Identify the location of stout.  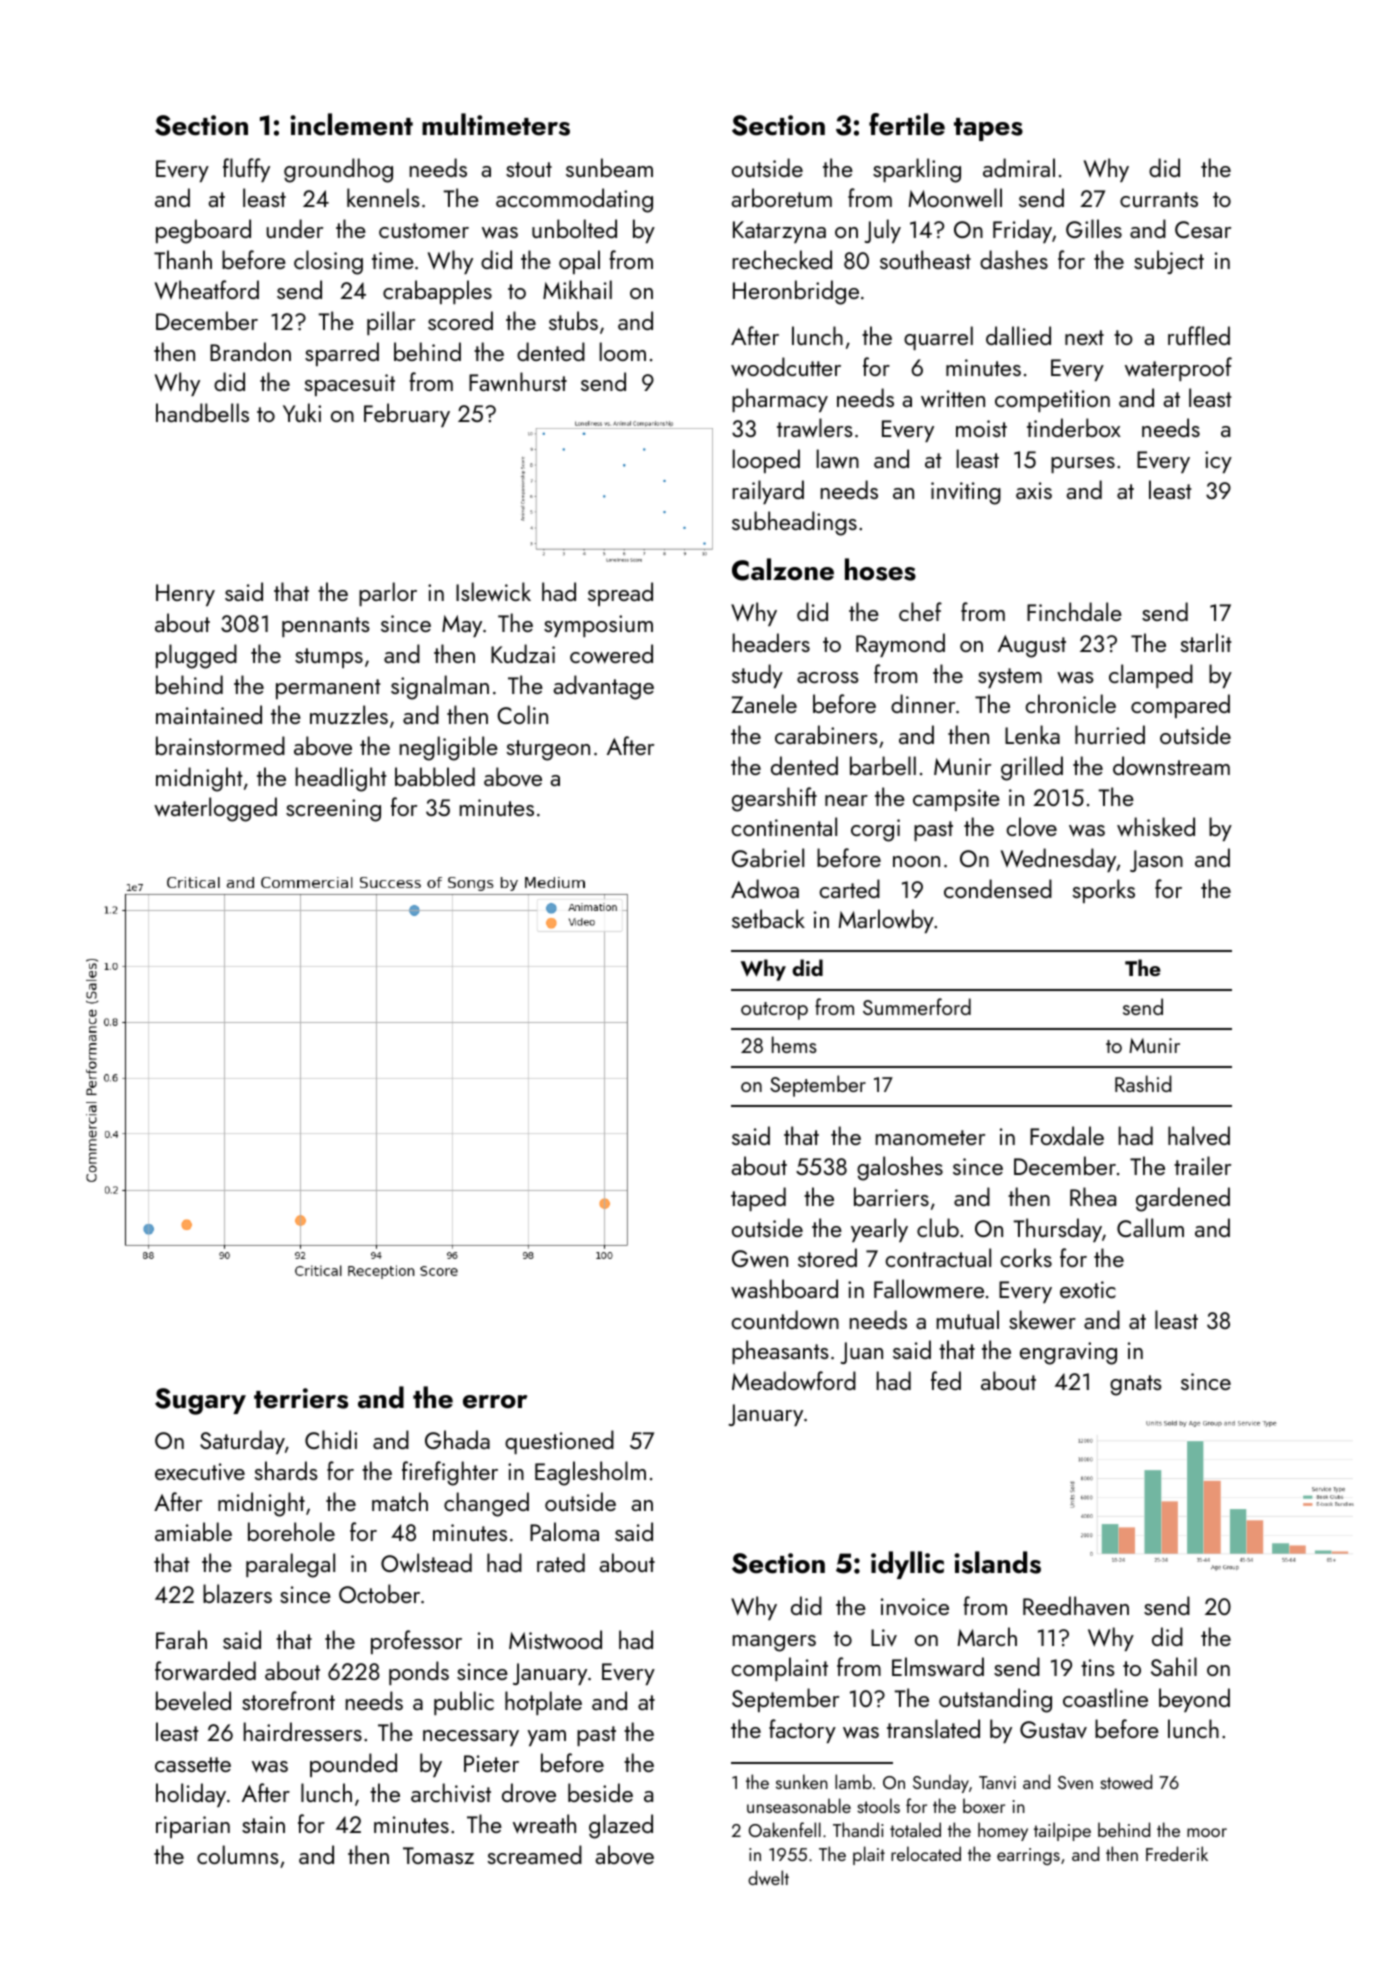
(529, 169).
